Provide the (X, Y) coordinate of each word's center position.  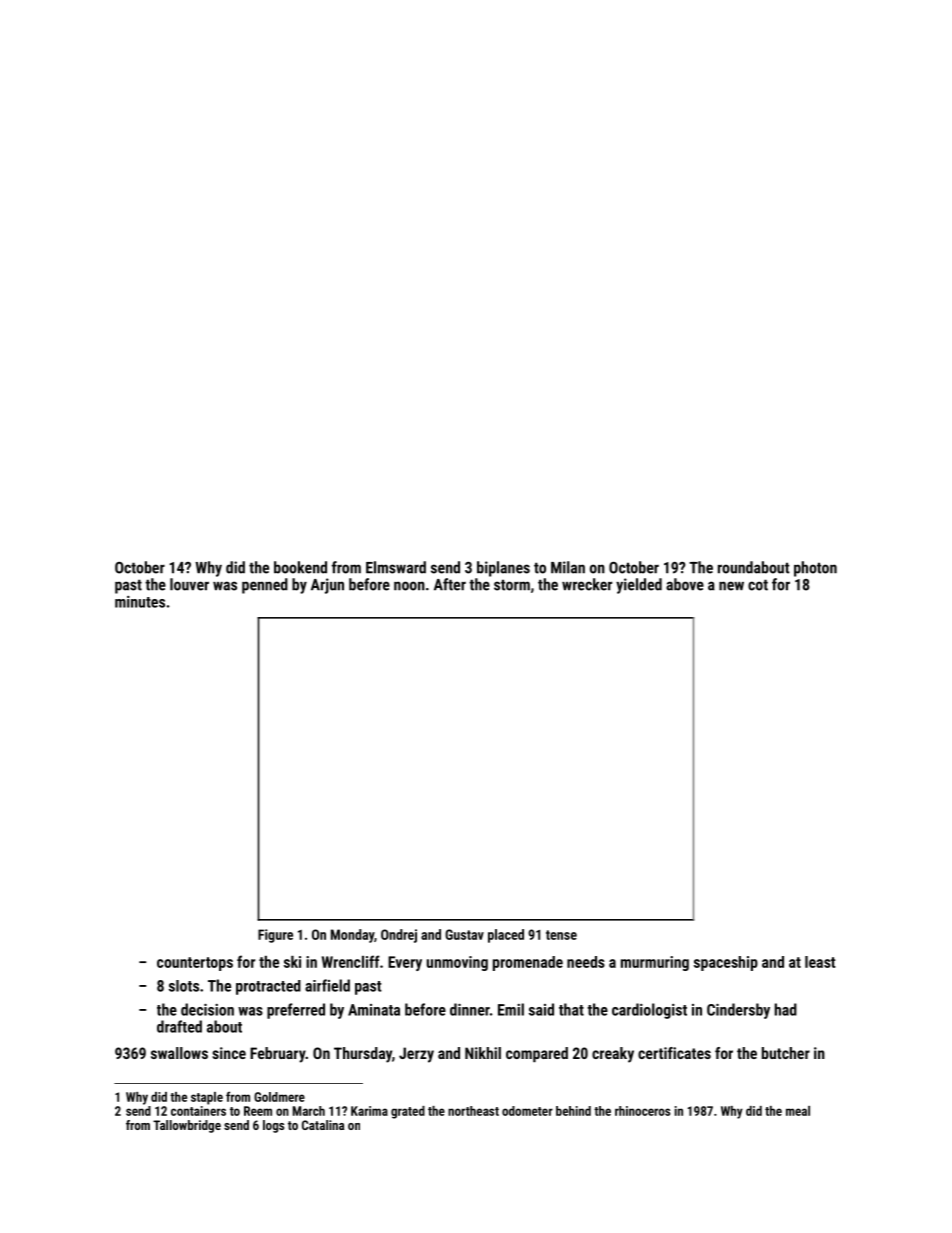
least (820, 962)
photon (815, 569)
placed (506, 936)
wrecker (587, 584)
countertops (195, 964)
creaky (613, 1055)
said (541, 1009)
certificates (674, 1053)
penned (265, 586)
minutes (140, 602)
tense (561, 935)
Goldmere (279, 1097)
